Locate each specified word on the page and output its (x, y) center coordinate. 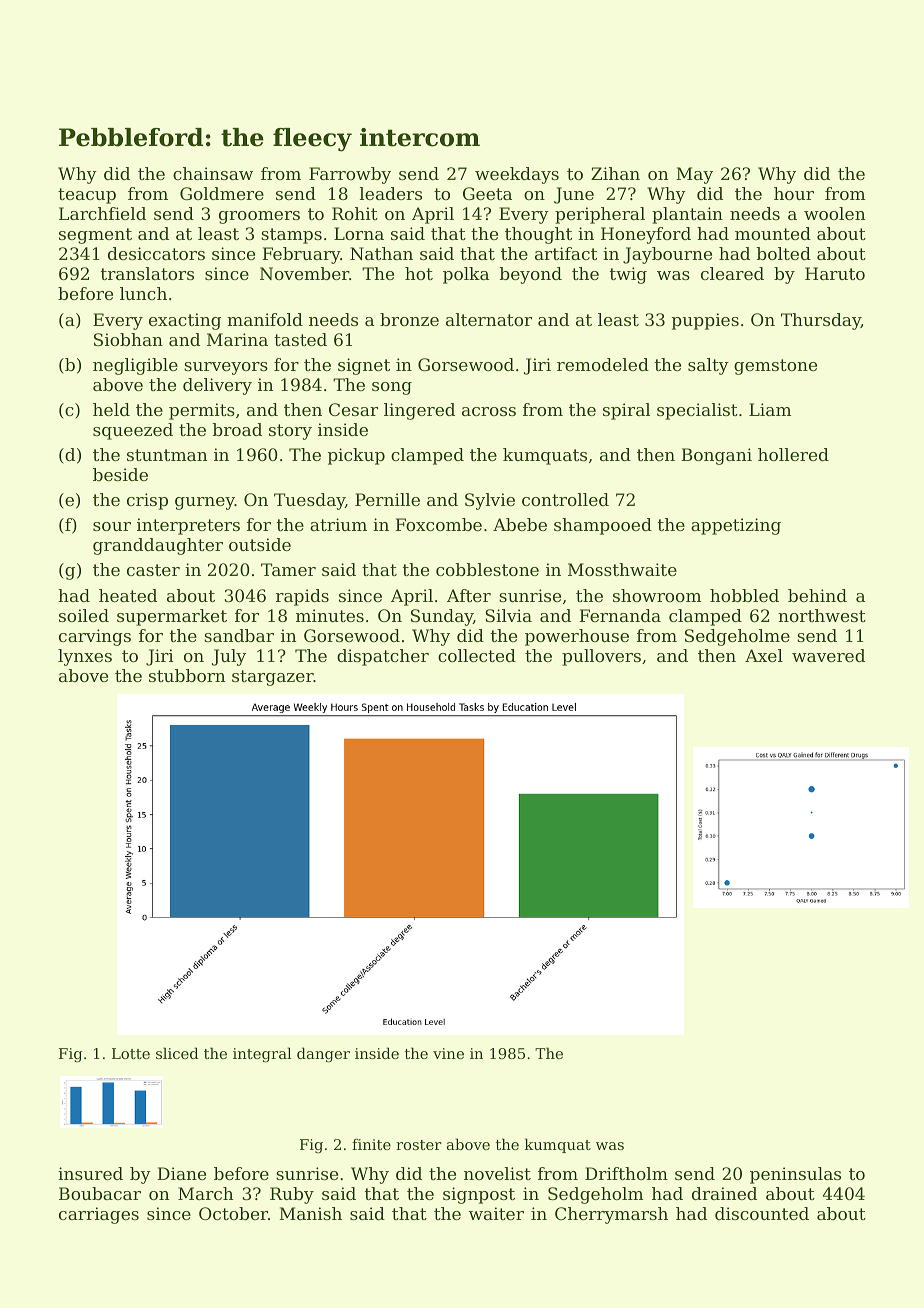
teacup (87, 196)
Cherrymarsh (611, 1215)
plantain (687, 215)
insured (90, 1173)
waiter (496, 1213)
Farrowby (350, 175)
